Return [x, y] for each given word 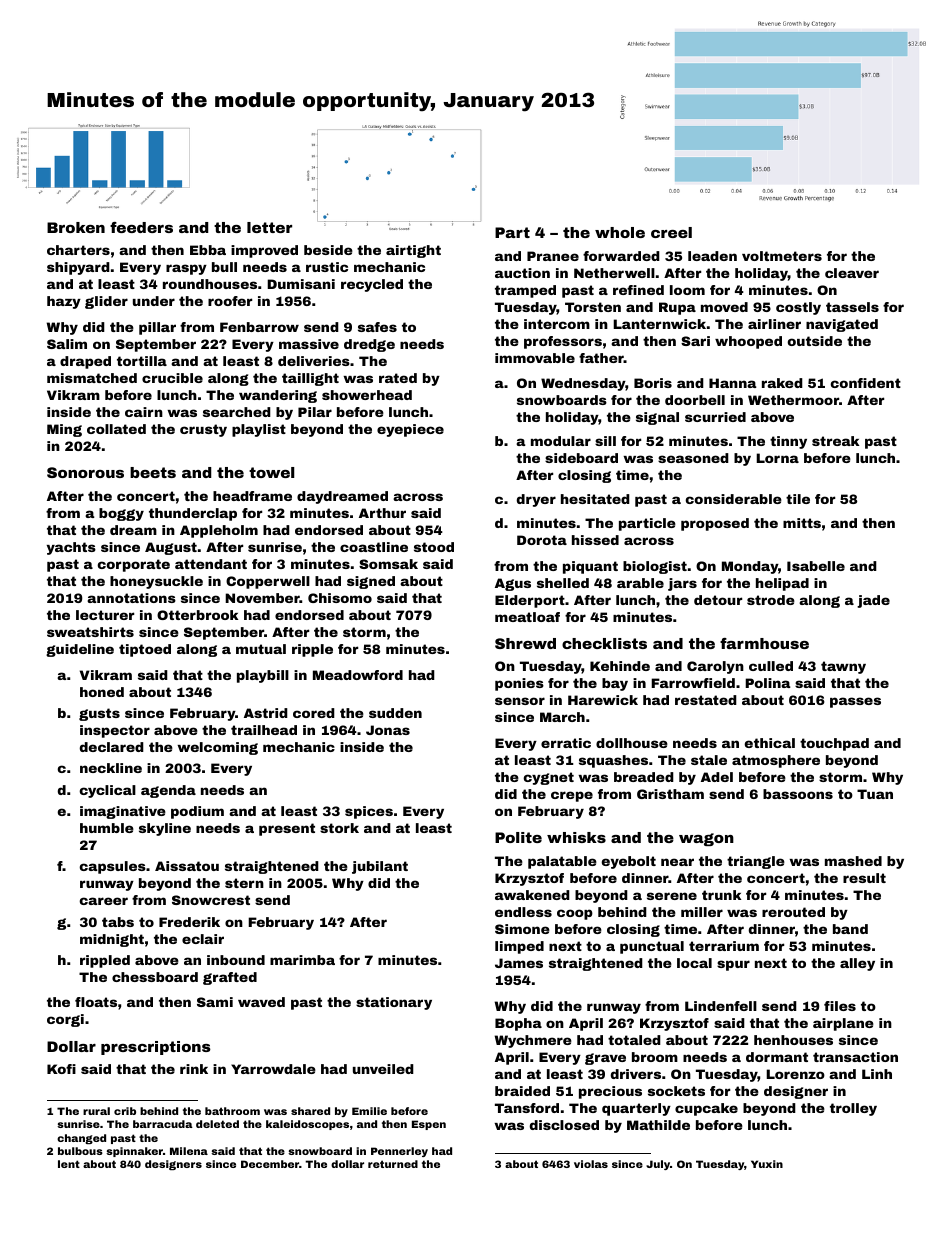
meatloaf [527, 617]
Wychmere [533, 1041]
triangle [756, 862]
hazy [64, 302]
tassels [852, 307]
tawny [843, 667]
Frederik [189, 922]
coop [575, 914]
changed [81, 1139]
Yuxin [767, 1164]
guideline [80, 650]
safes [377, 327]
